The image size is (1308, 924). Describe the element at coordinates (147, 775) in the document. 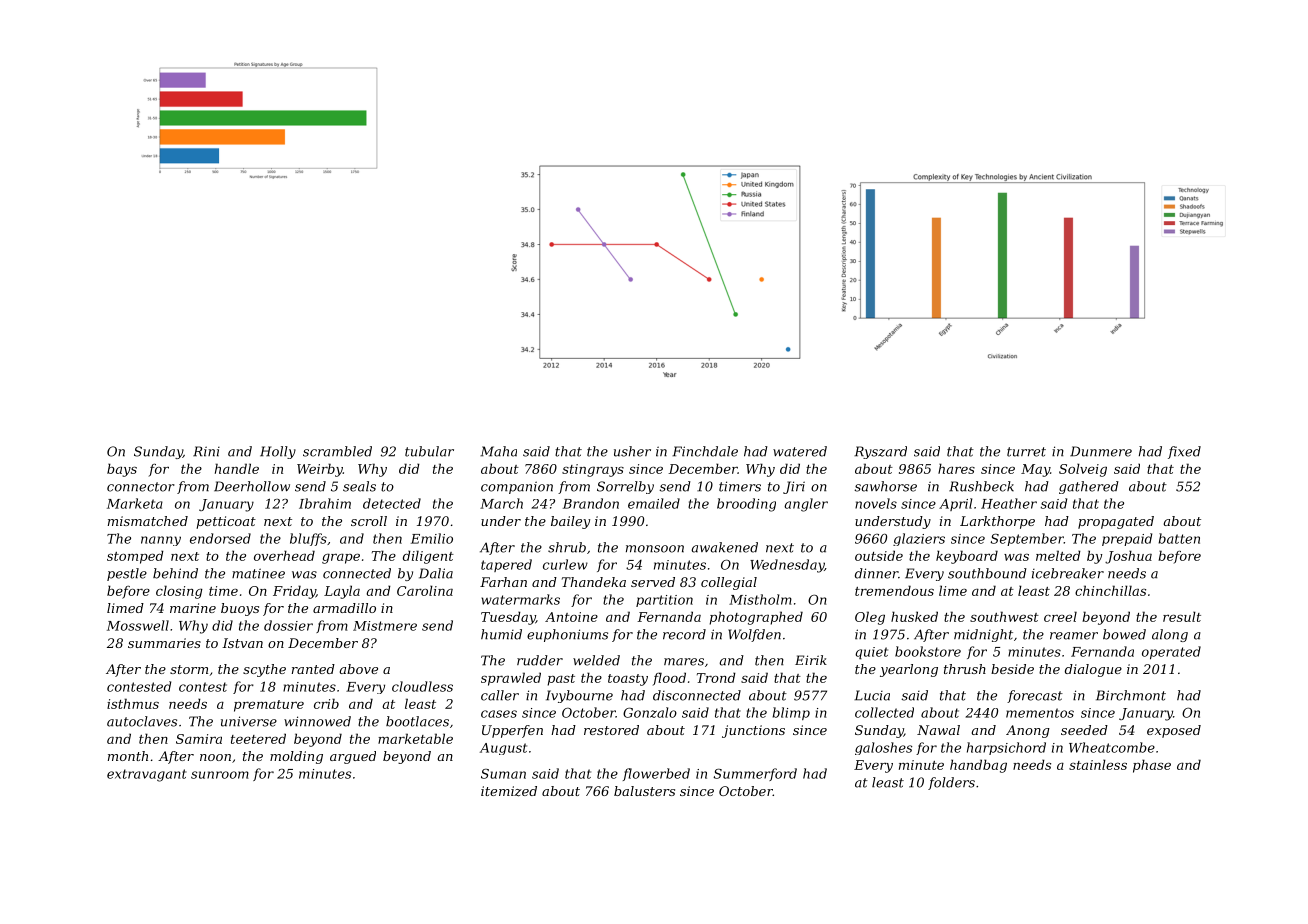

I see `extravagant` at that location.
